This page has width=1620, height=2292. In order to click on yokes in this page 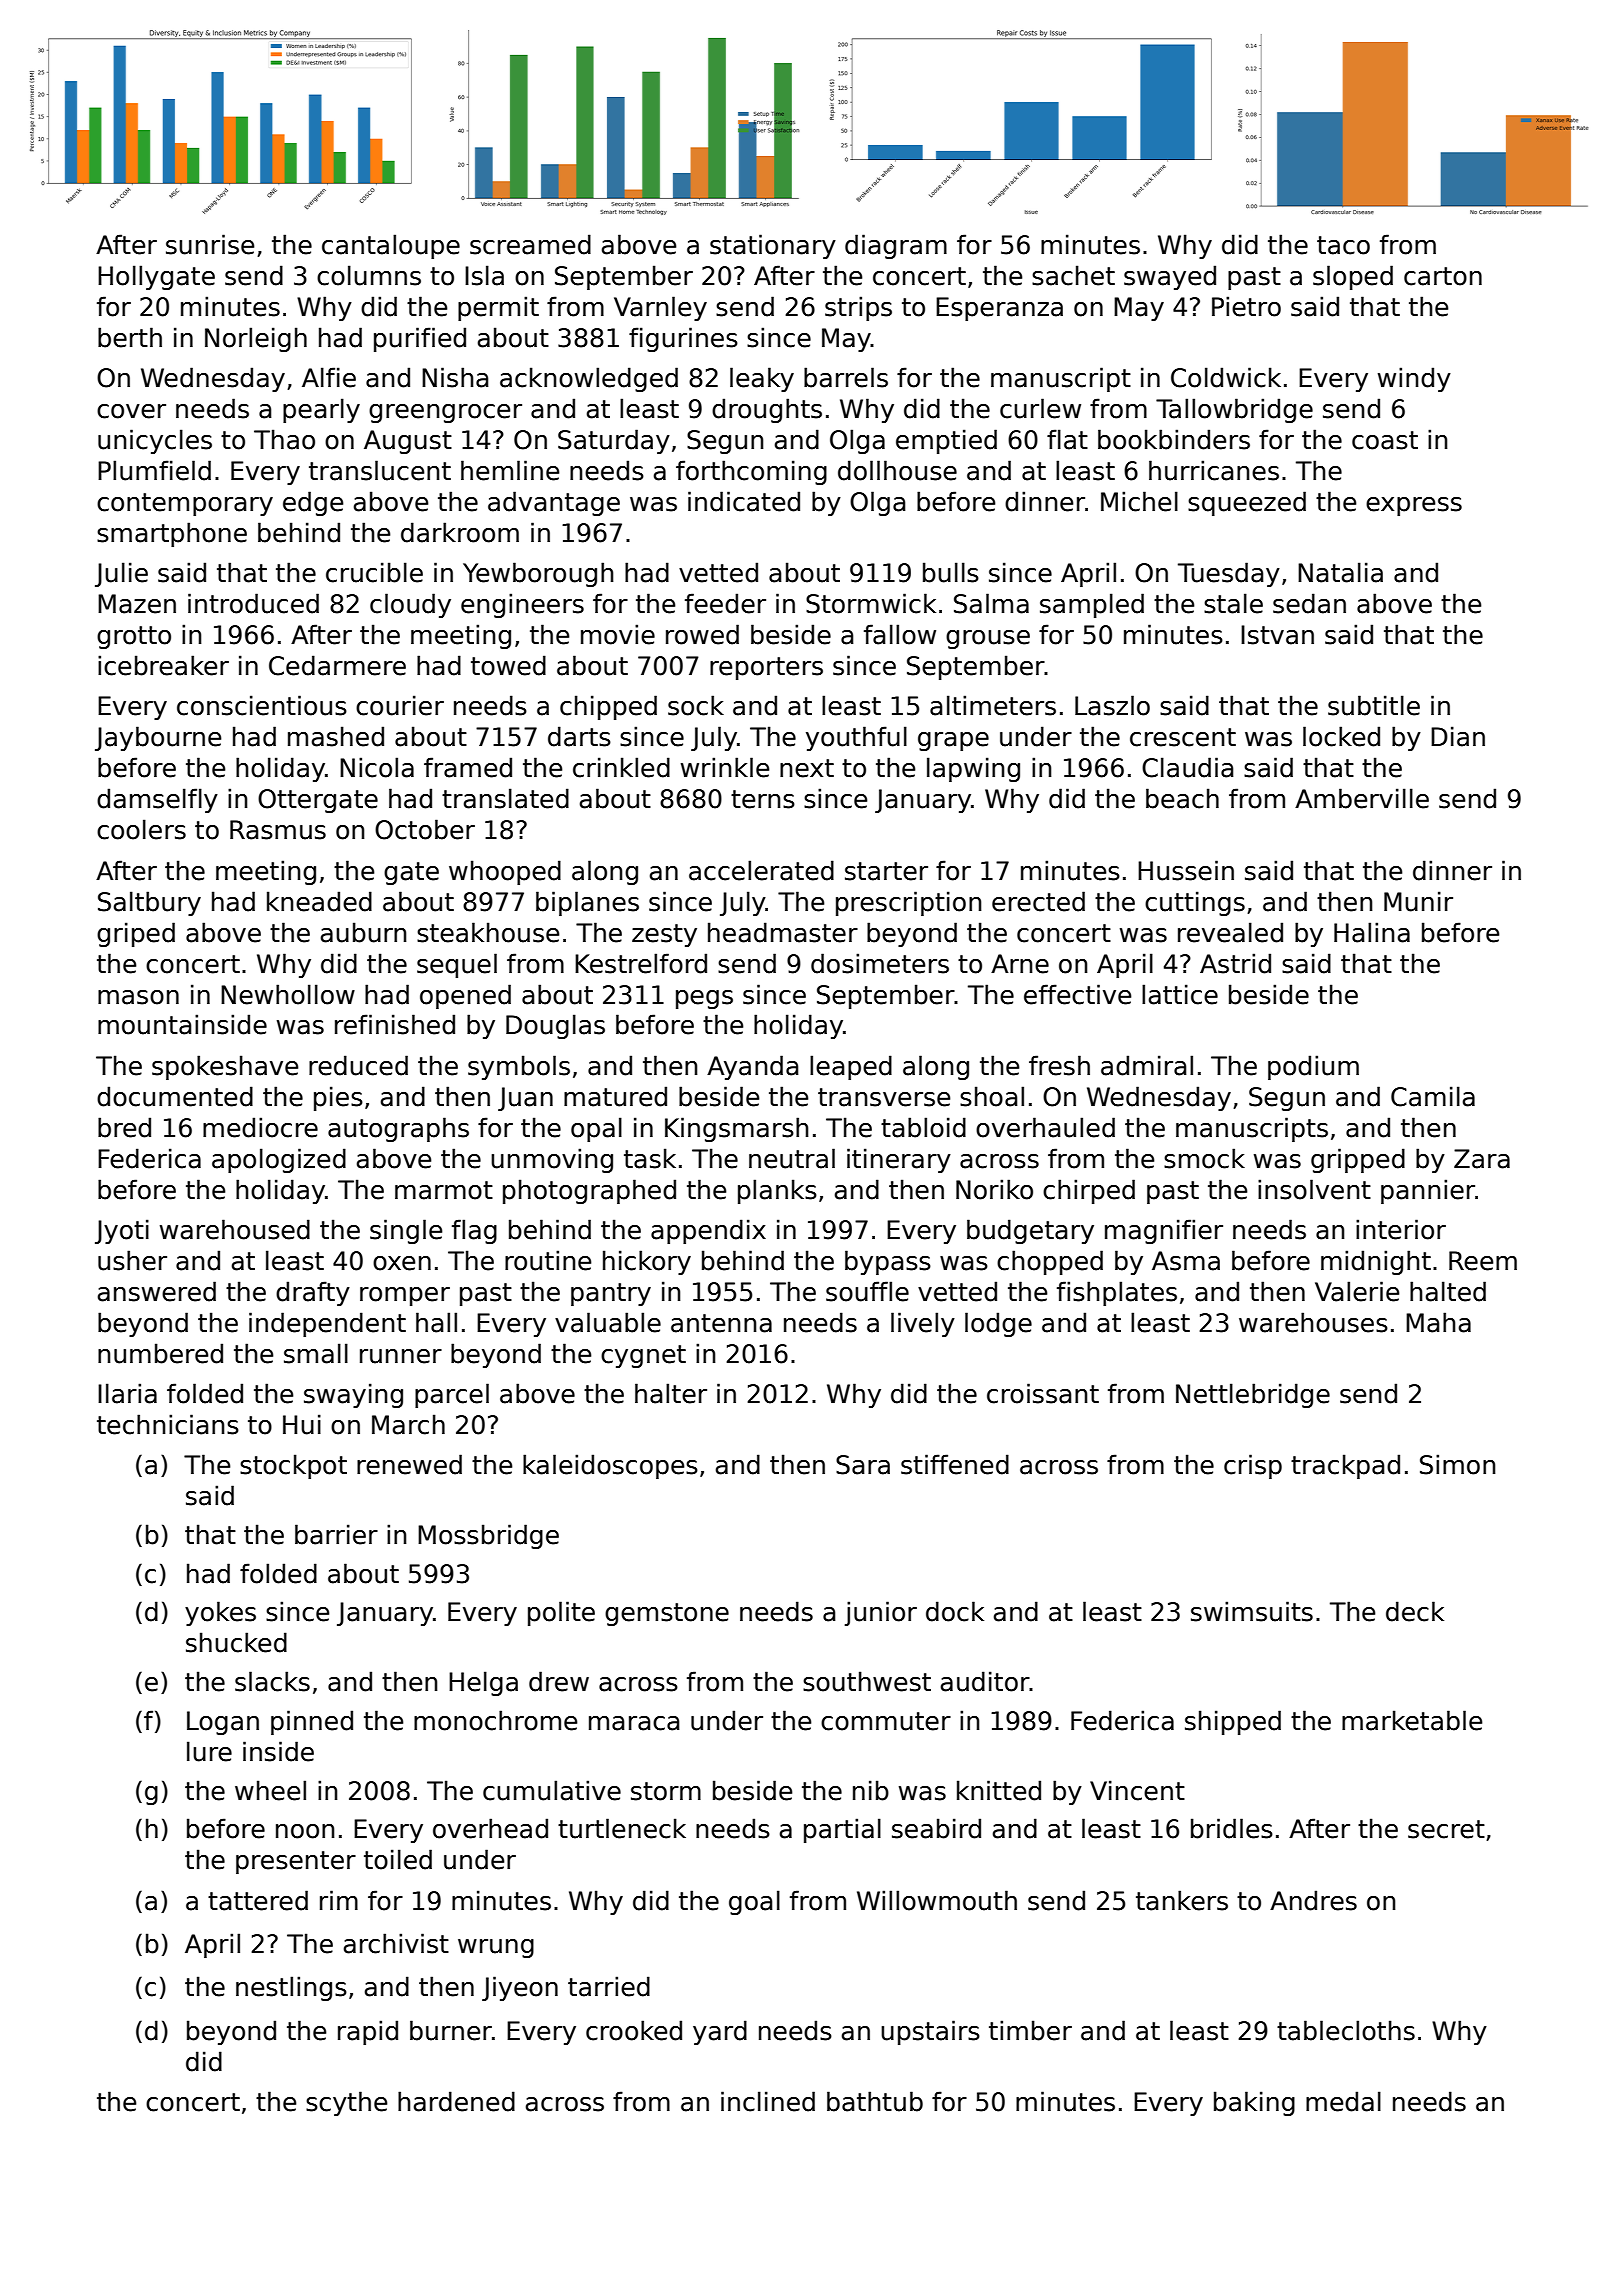, I will do `click(220, 1613)`.
